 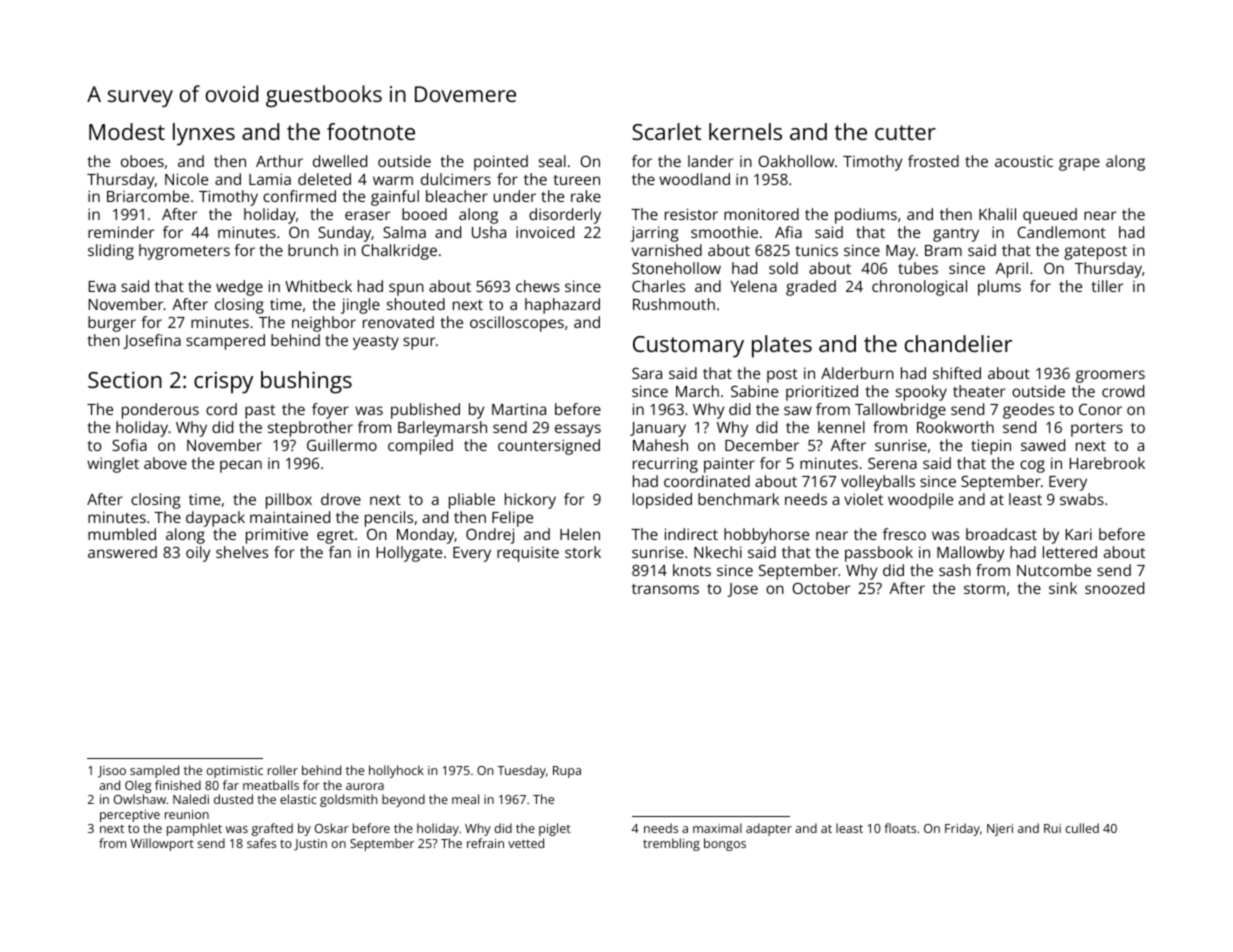 I want to click on footnote, so click(x=371, y=131).
